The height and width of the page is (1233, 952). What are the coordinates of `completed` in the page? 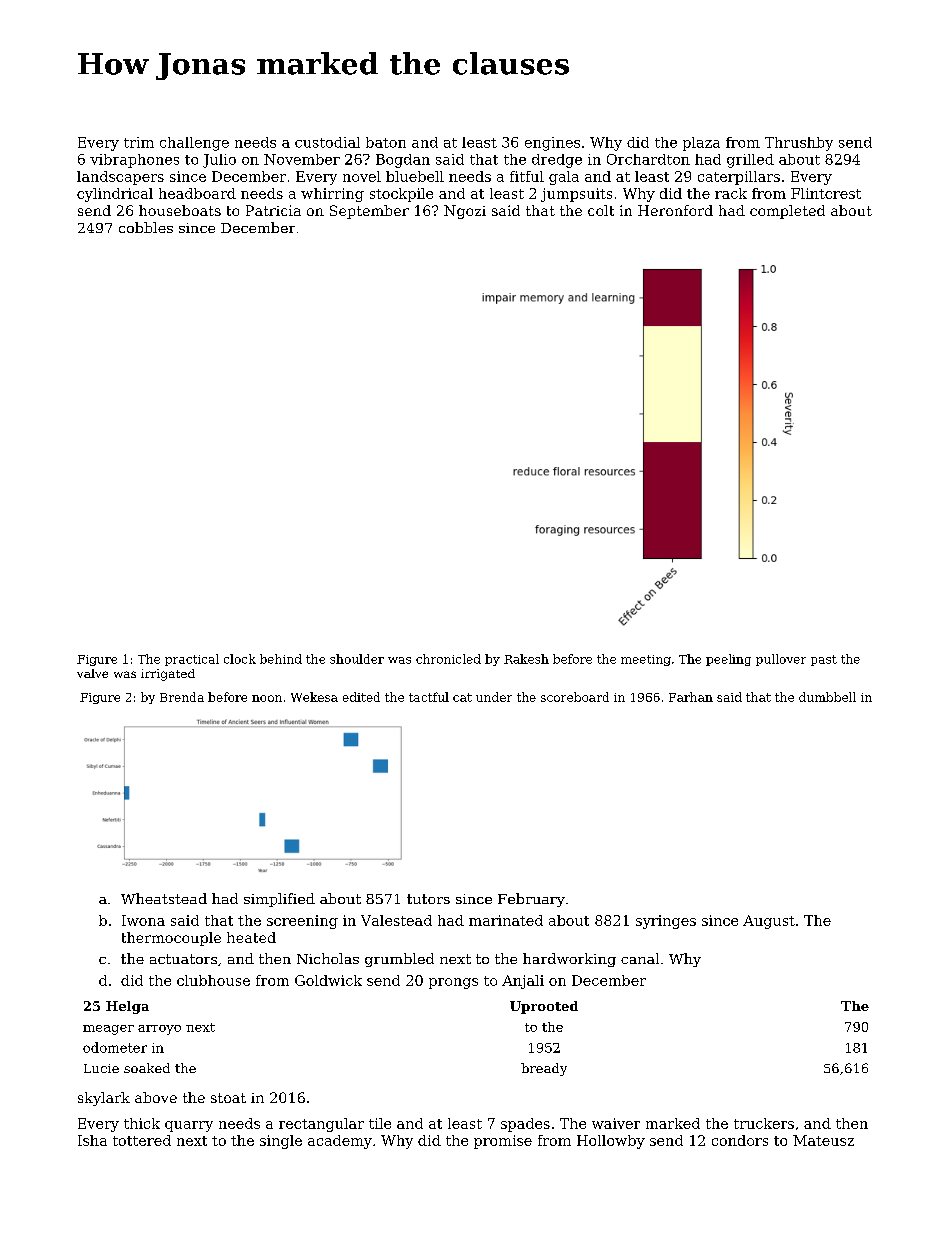 It's located at (787, 212).
